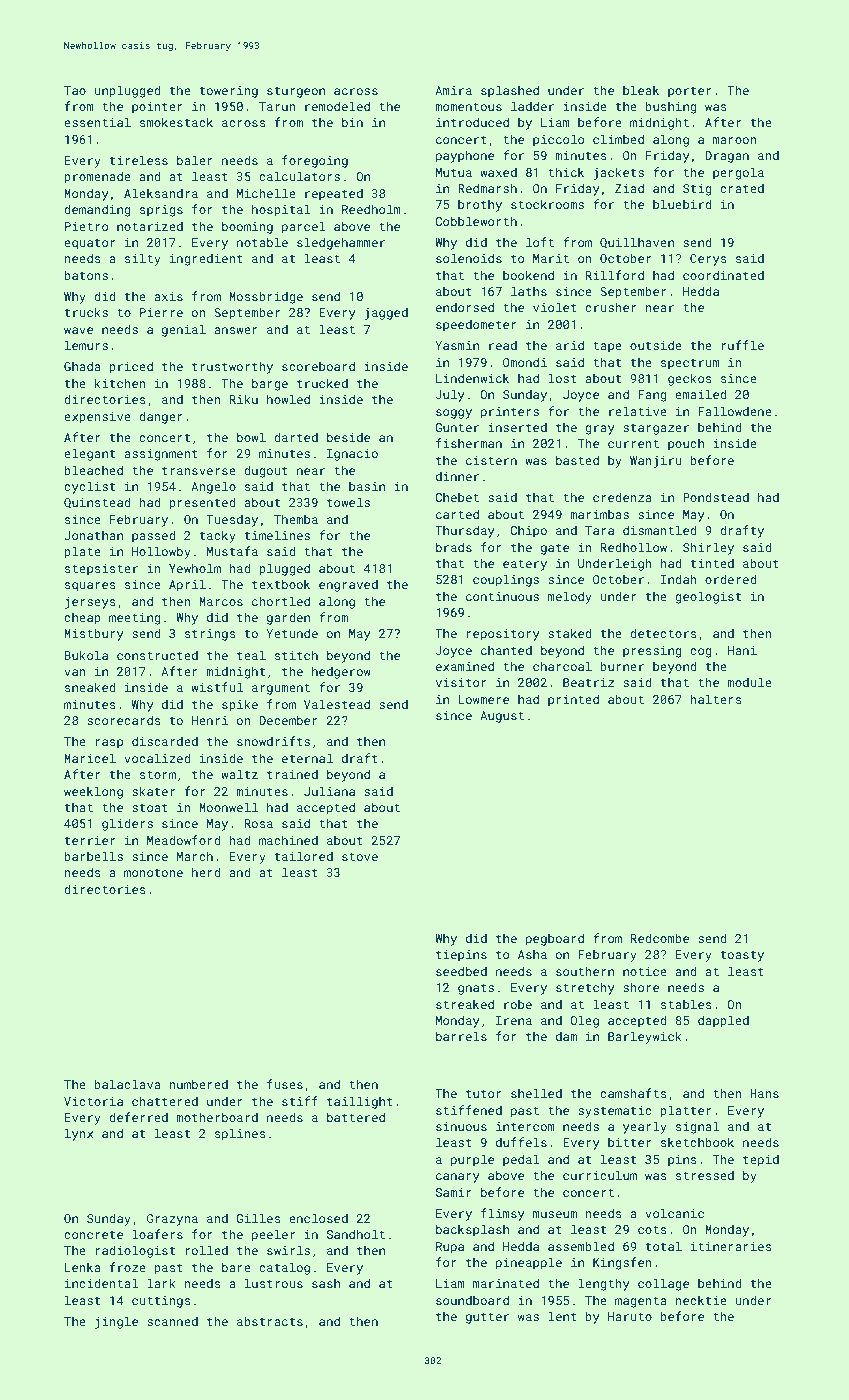  What do you see at coordinates (742, 650) in the image?
I see `Hani` at bounding box center [742, 650].
